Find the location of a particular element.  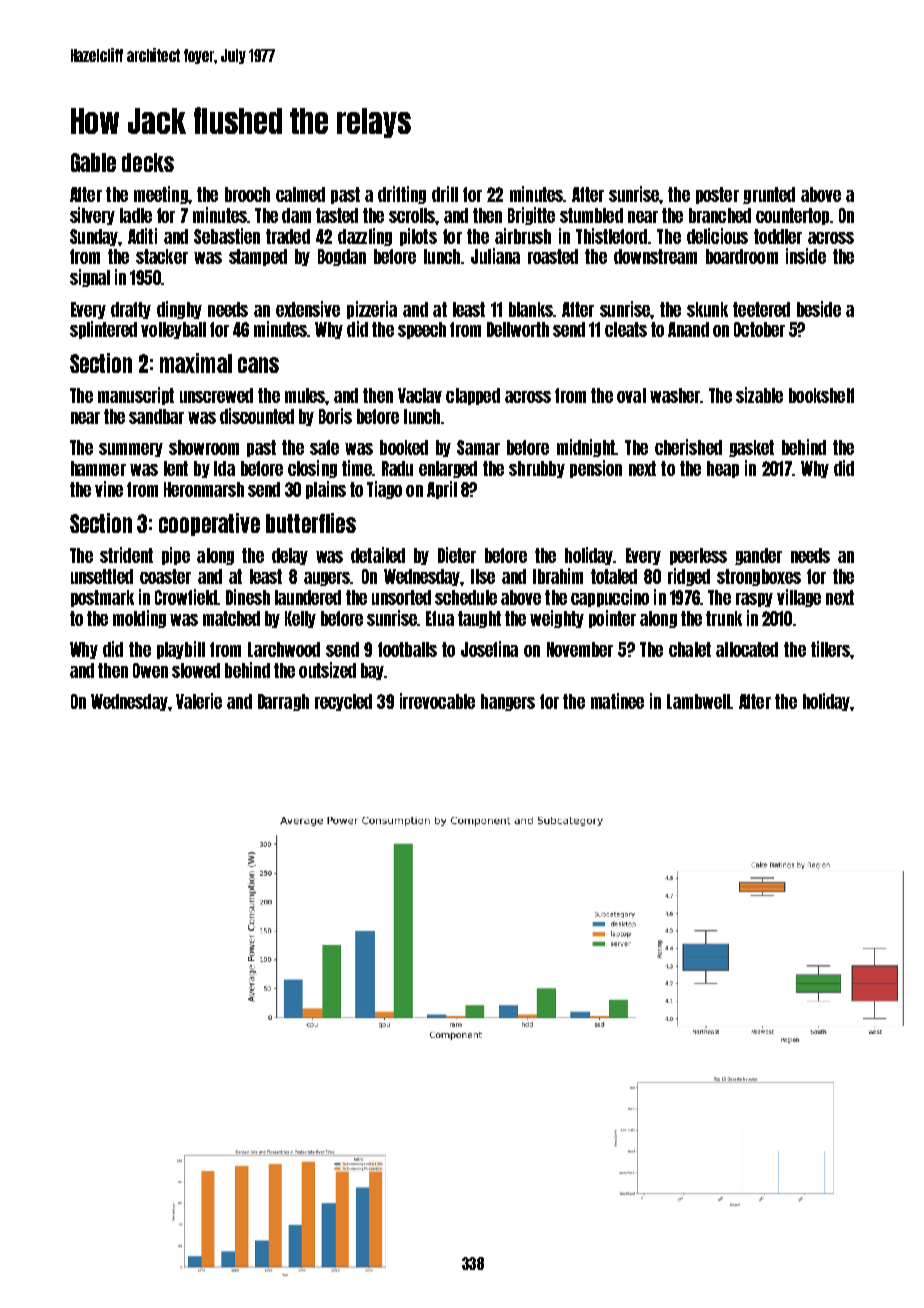

matched is located at coordinates (231, 618).
